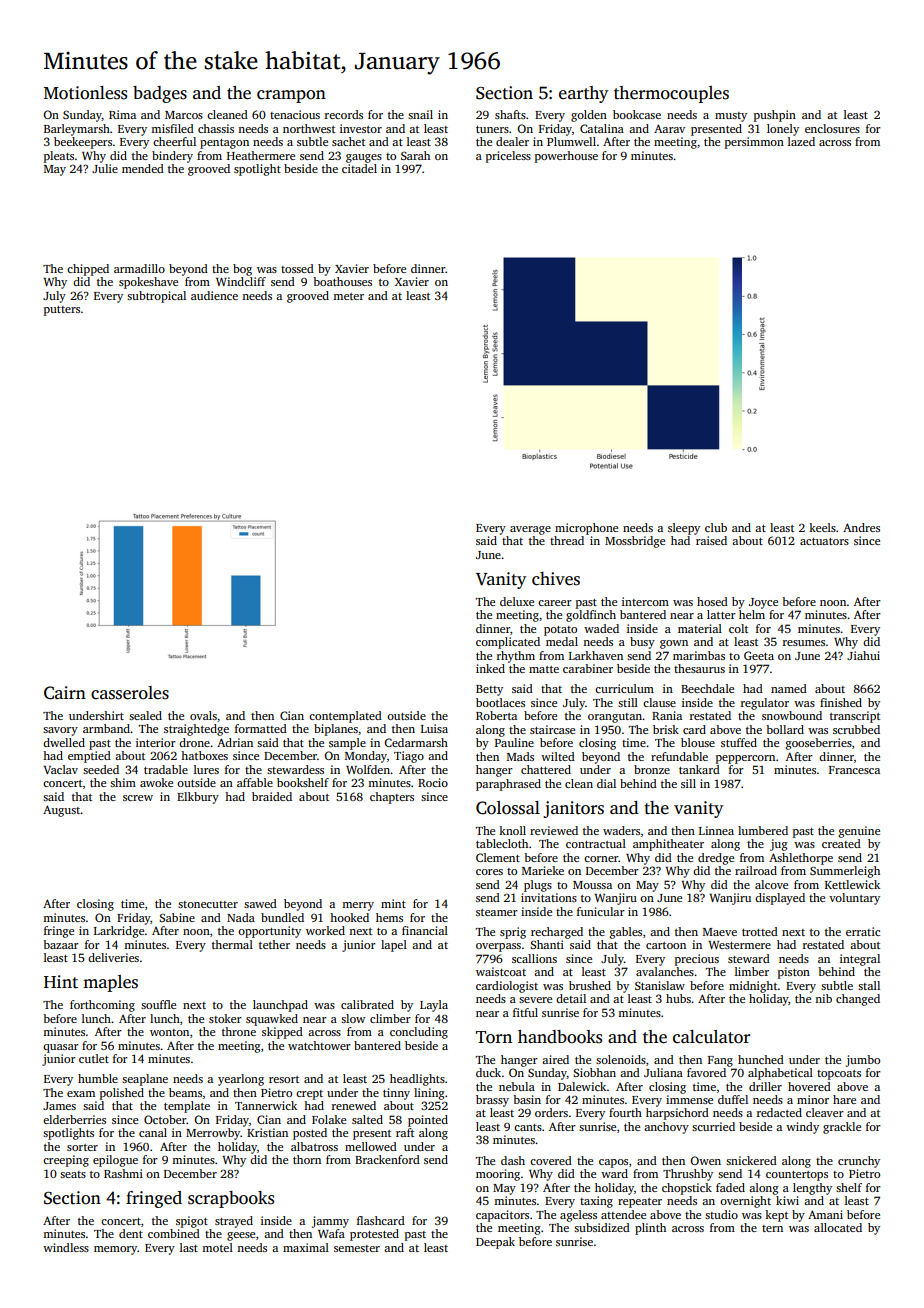  I want to click on resumes, so click(804, 643).
